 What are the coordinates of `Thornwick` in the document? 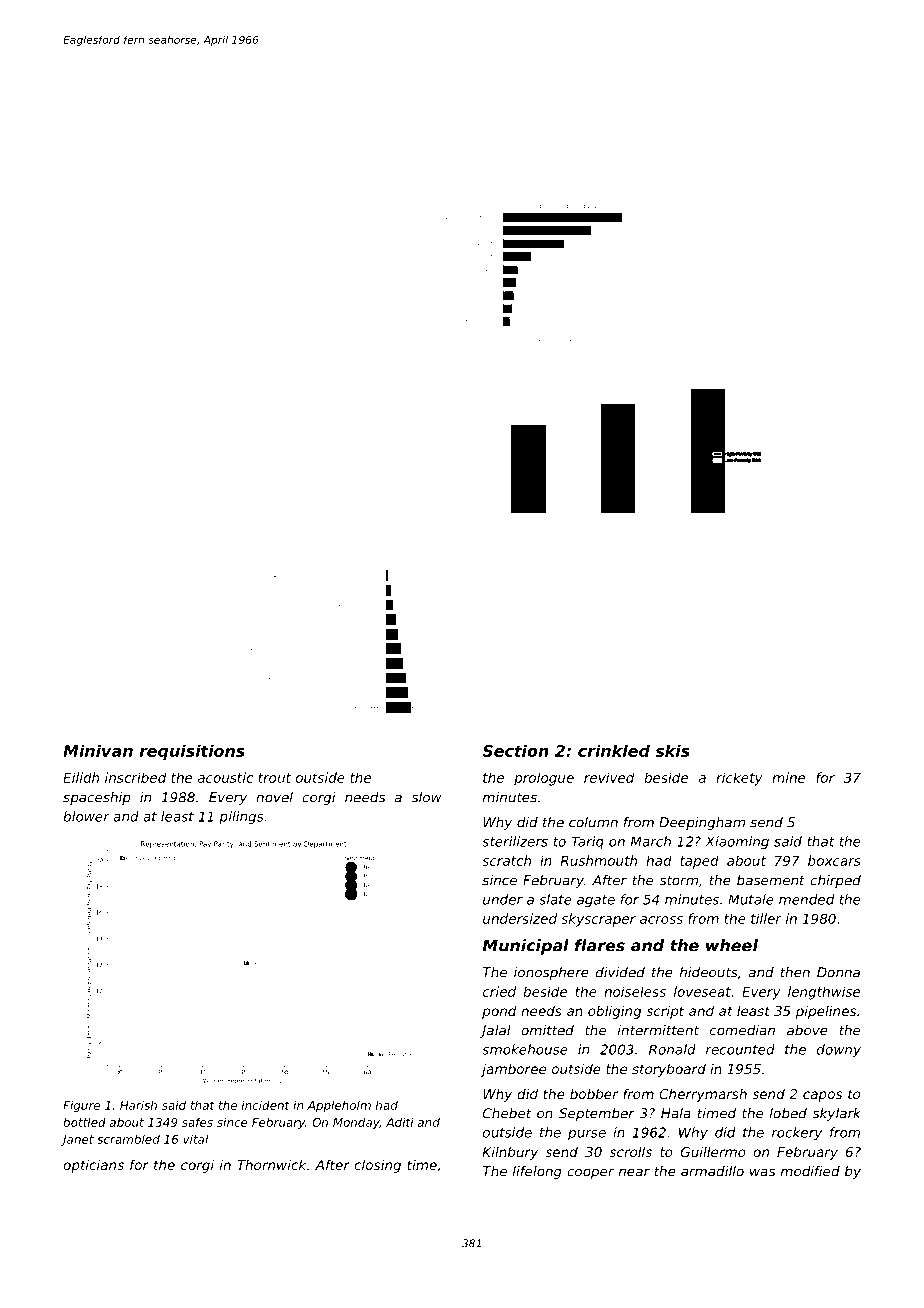 It's located at (271, 1164).
